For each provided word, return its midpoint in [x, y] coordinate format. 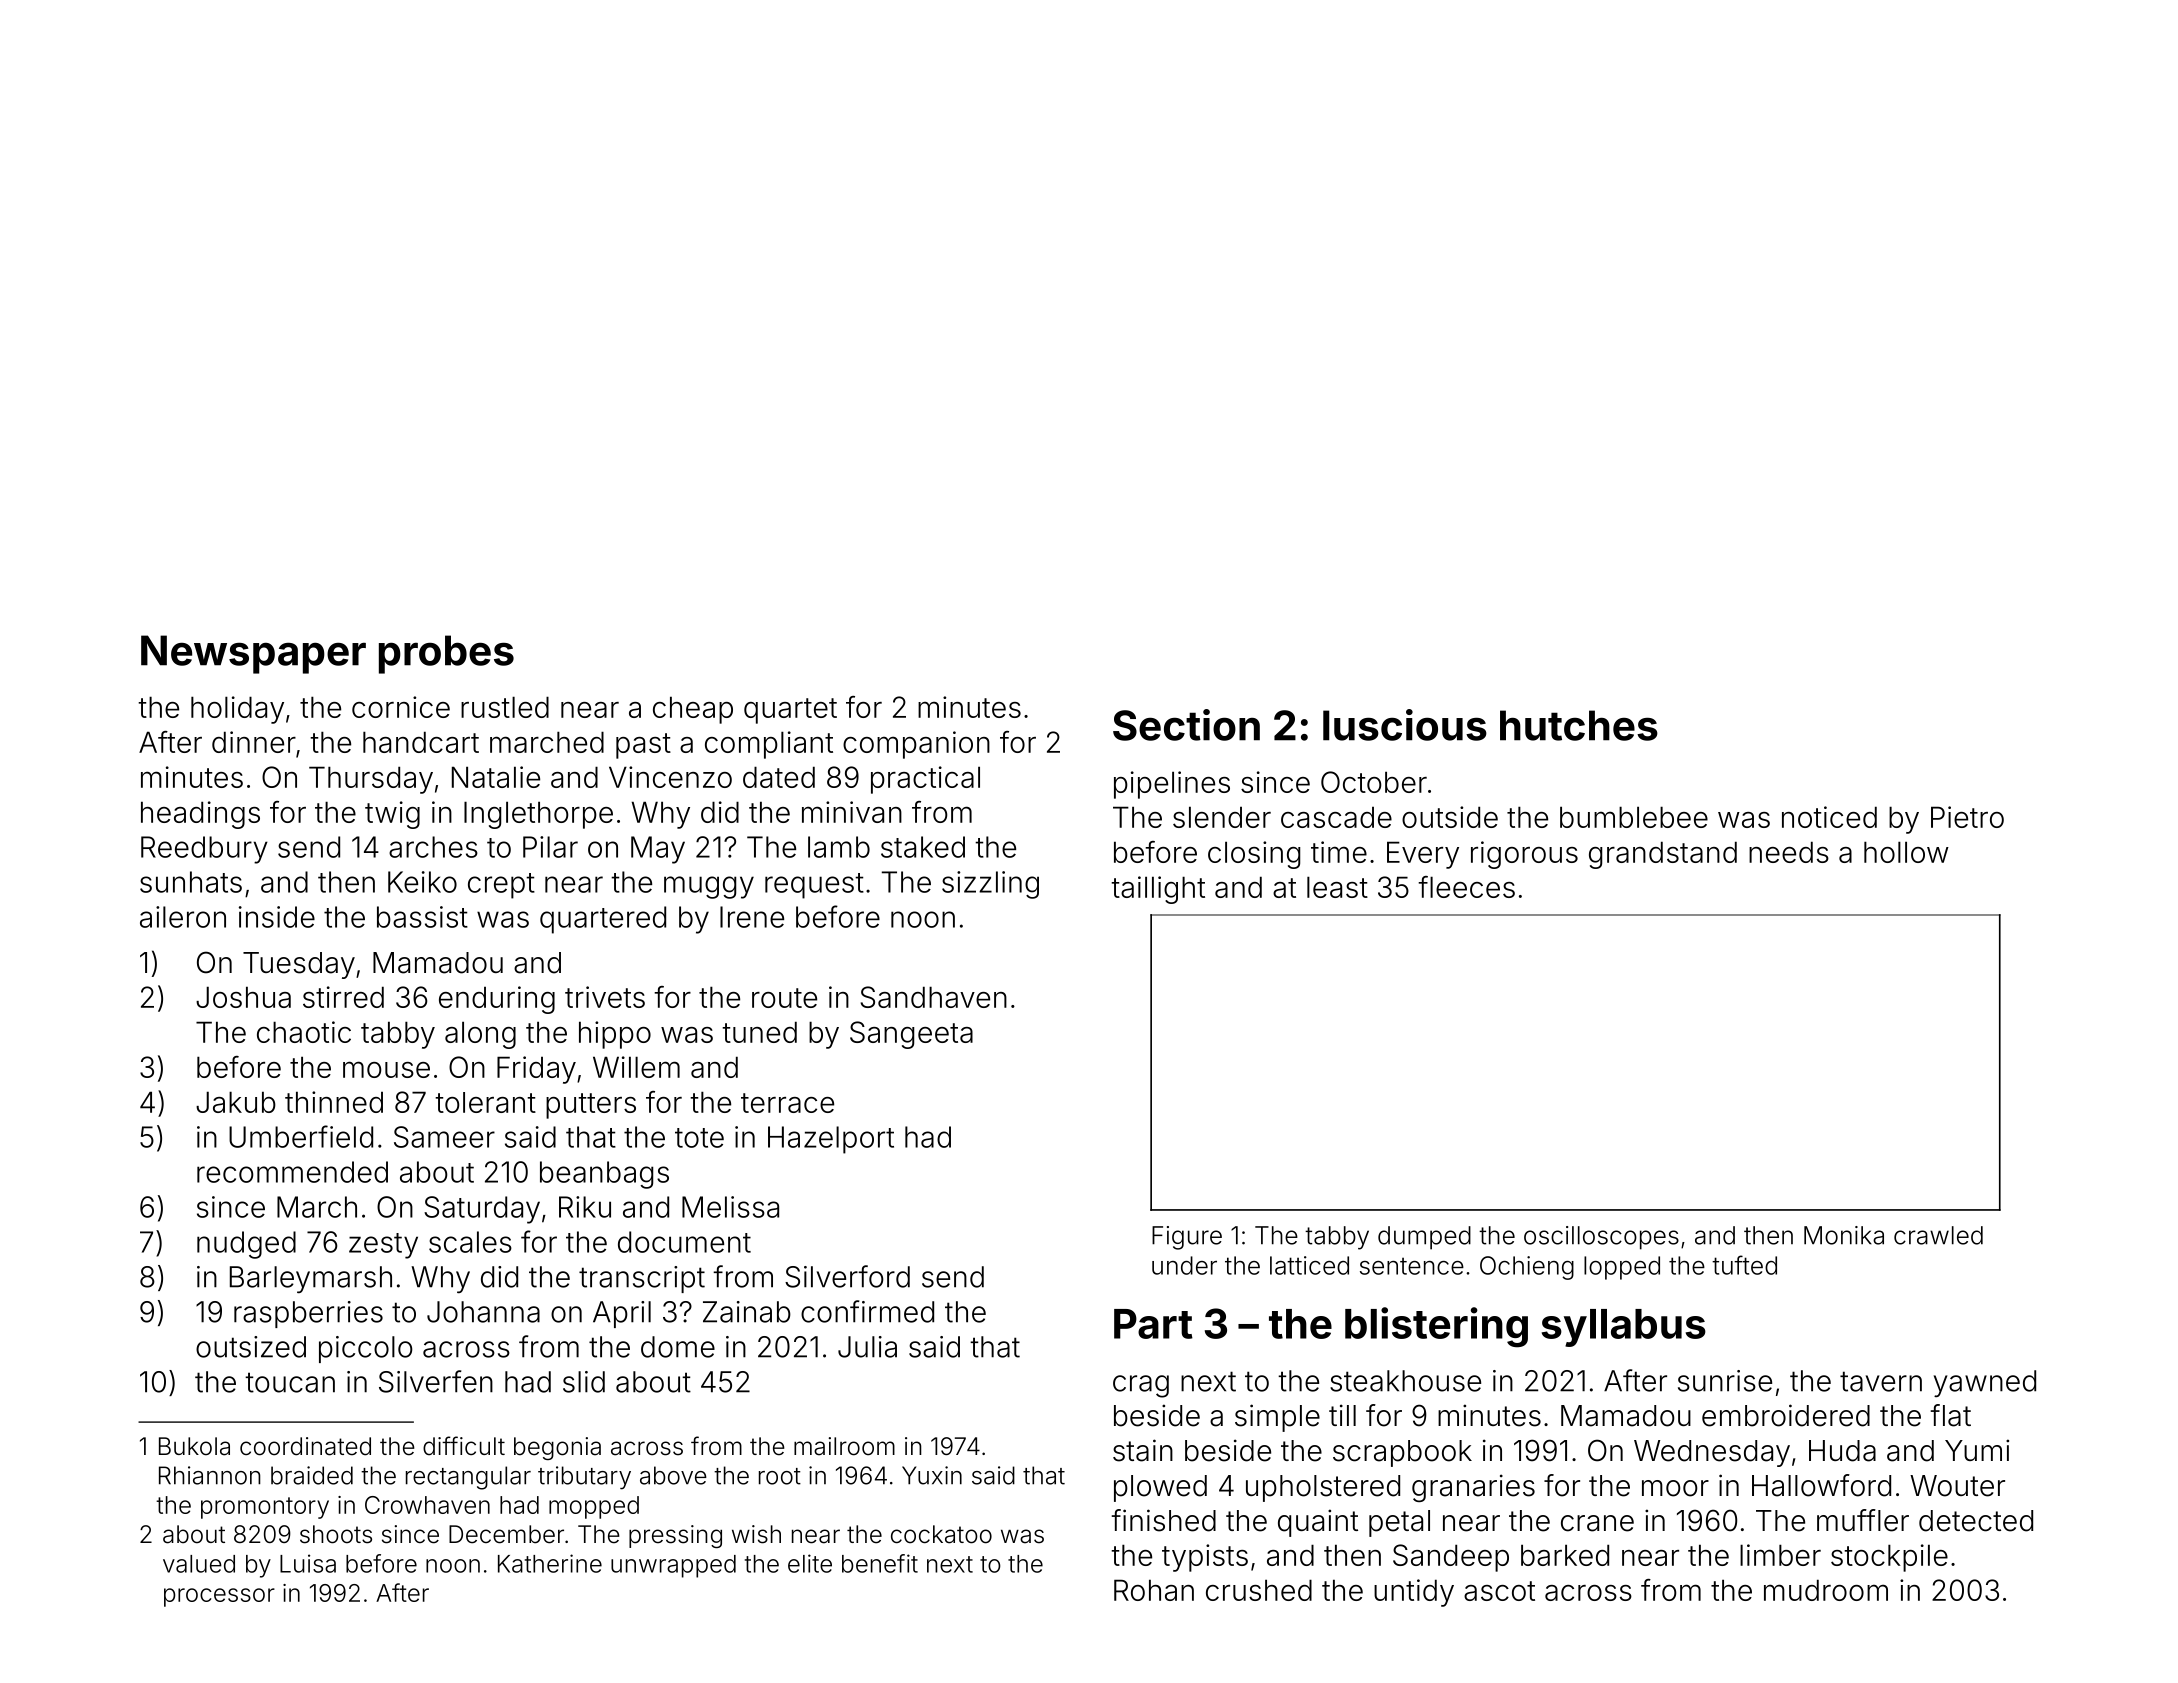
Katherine [550, 1563]
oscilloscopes [1601, 1238]
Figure [1187, 1238]
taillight [1158, 890]
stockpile [1889, 1558]
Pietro [1967, 817]
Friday [536, 1070]
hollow [1906, 852]
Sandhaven [934, 997]
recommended [292, 1172]
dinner [254, 742]
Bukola [194, 1446]
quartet [790, 711]
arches [433, 847]
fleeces [1466, 887]
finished [1164, 1520]
